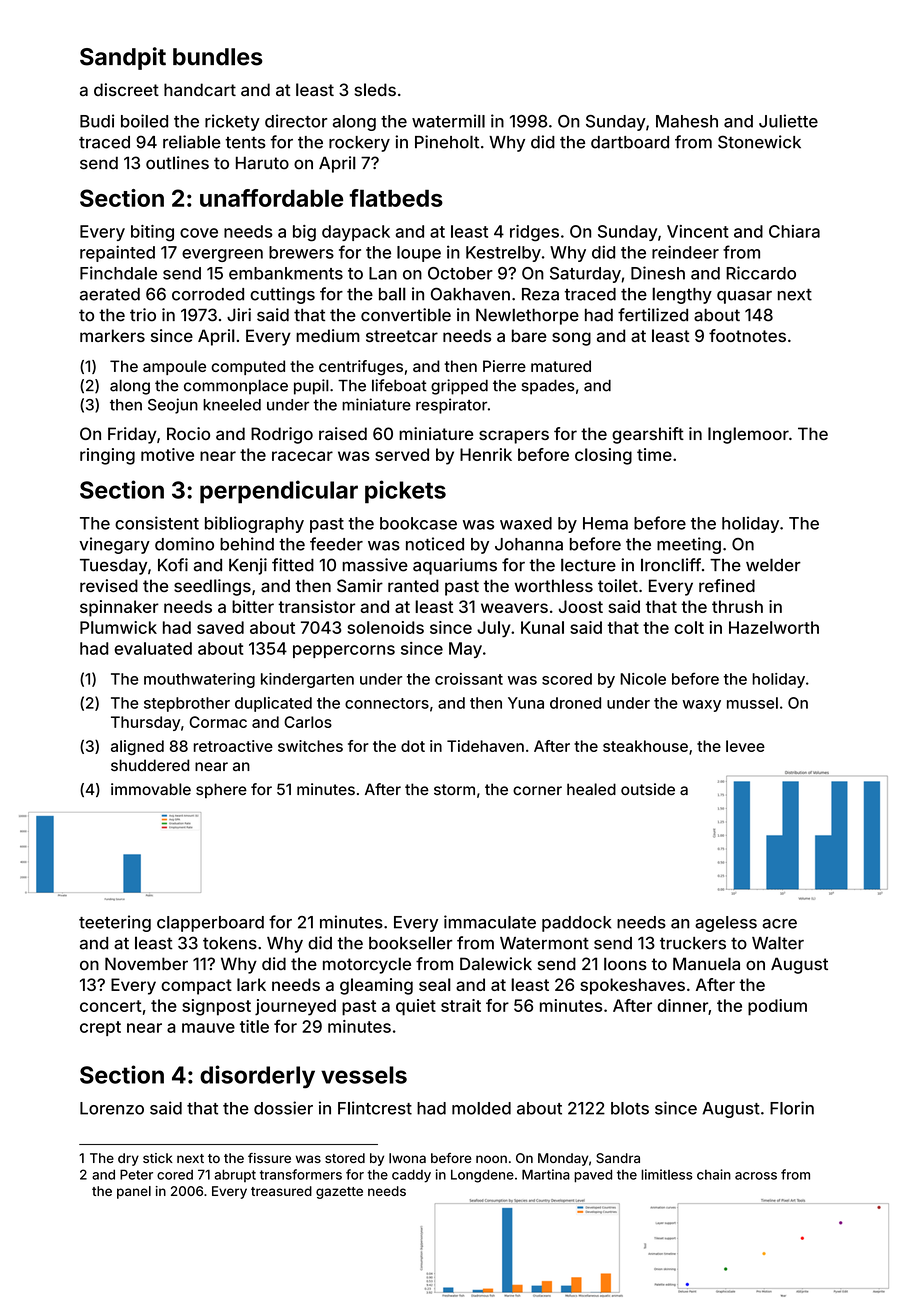  Describe the element at coordinates (687, 121) in the document. I see `Mahesh` at that location.
